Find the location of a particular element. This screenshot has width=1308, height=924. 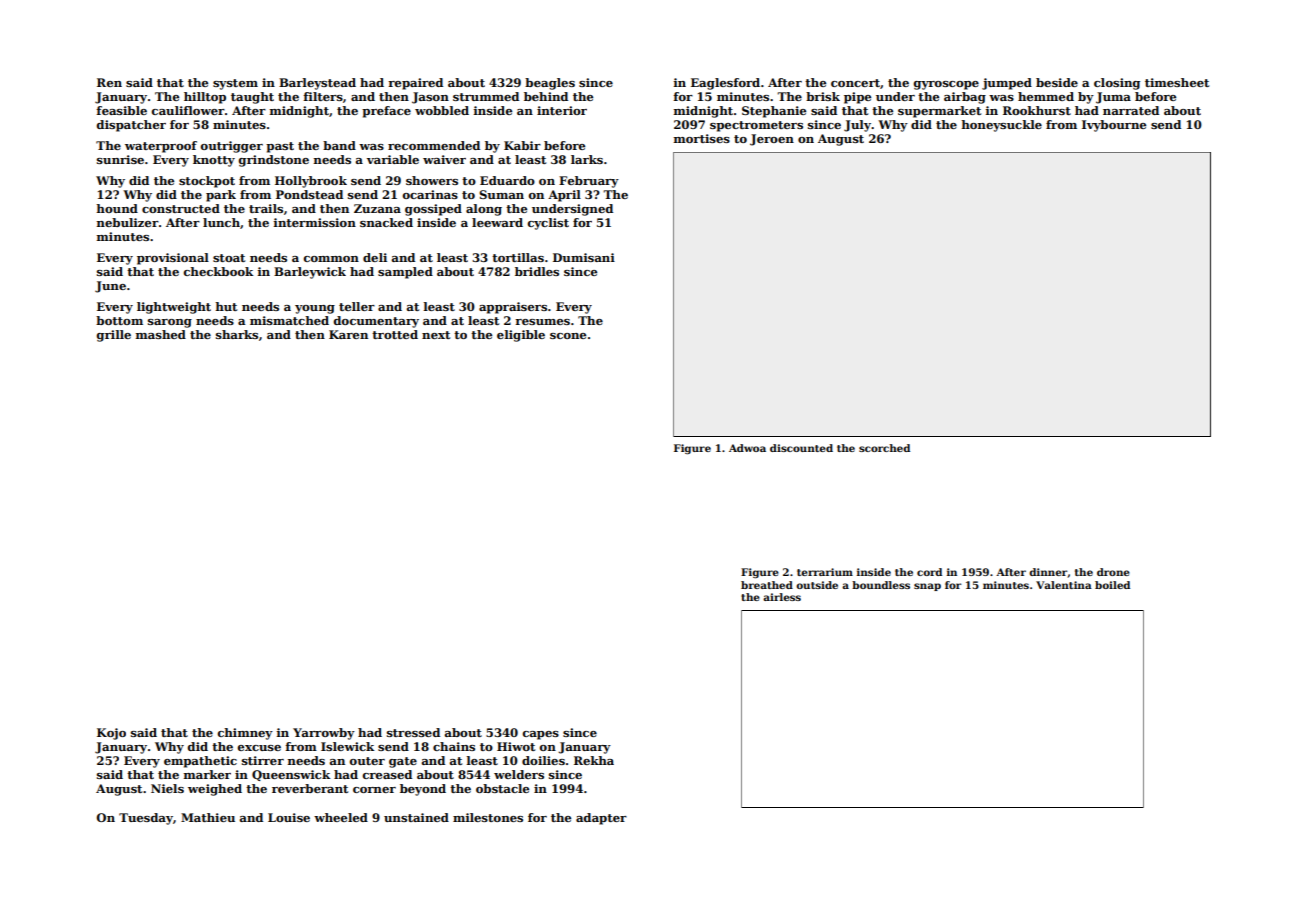

scorched is located at coordinates (884, 448).
